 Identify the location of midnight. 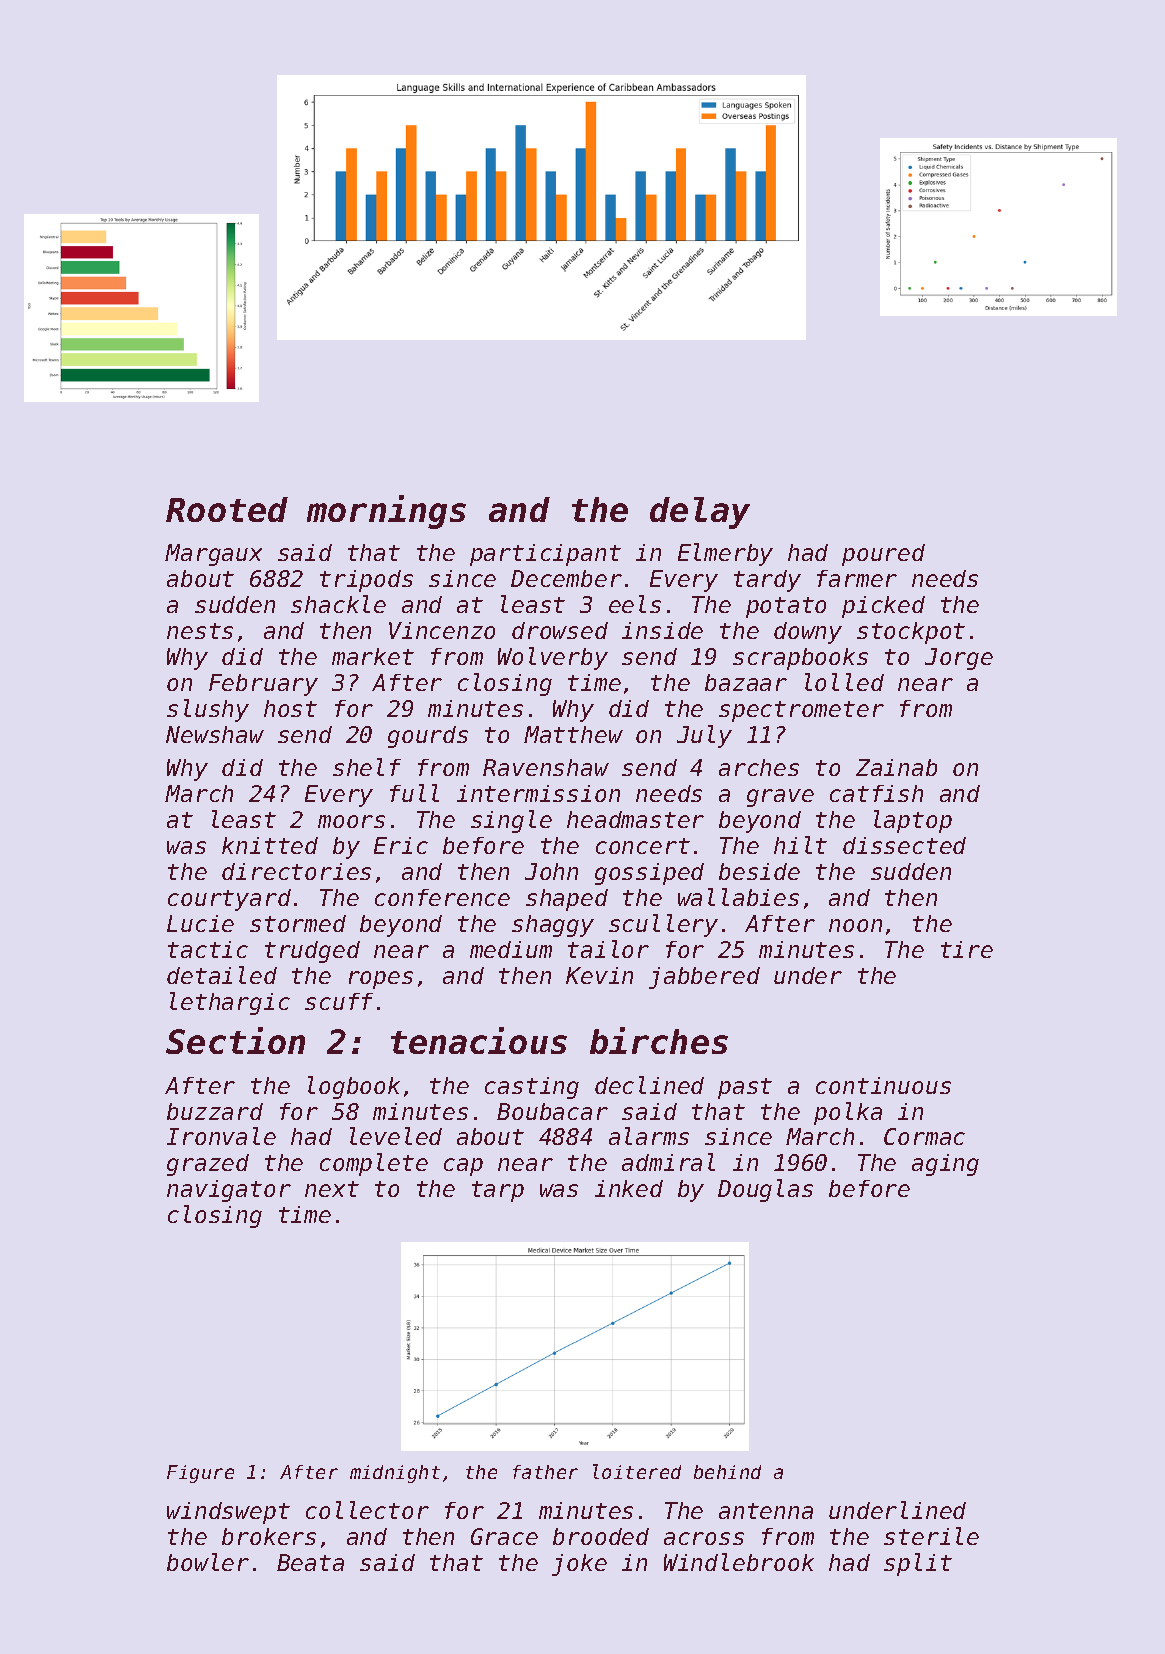
(395, 1474).
